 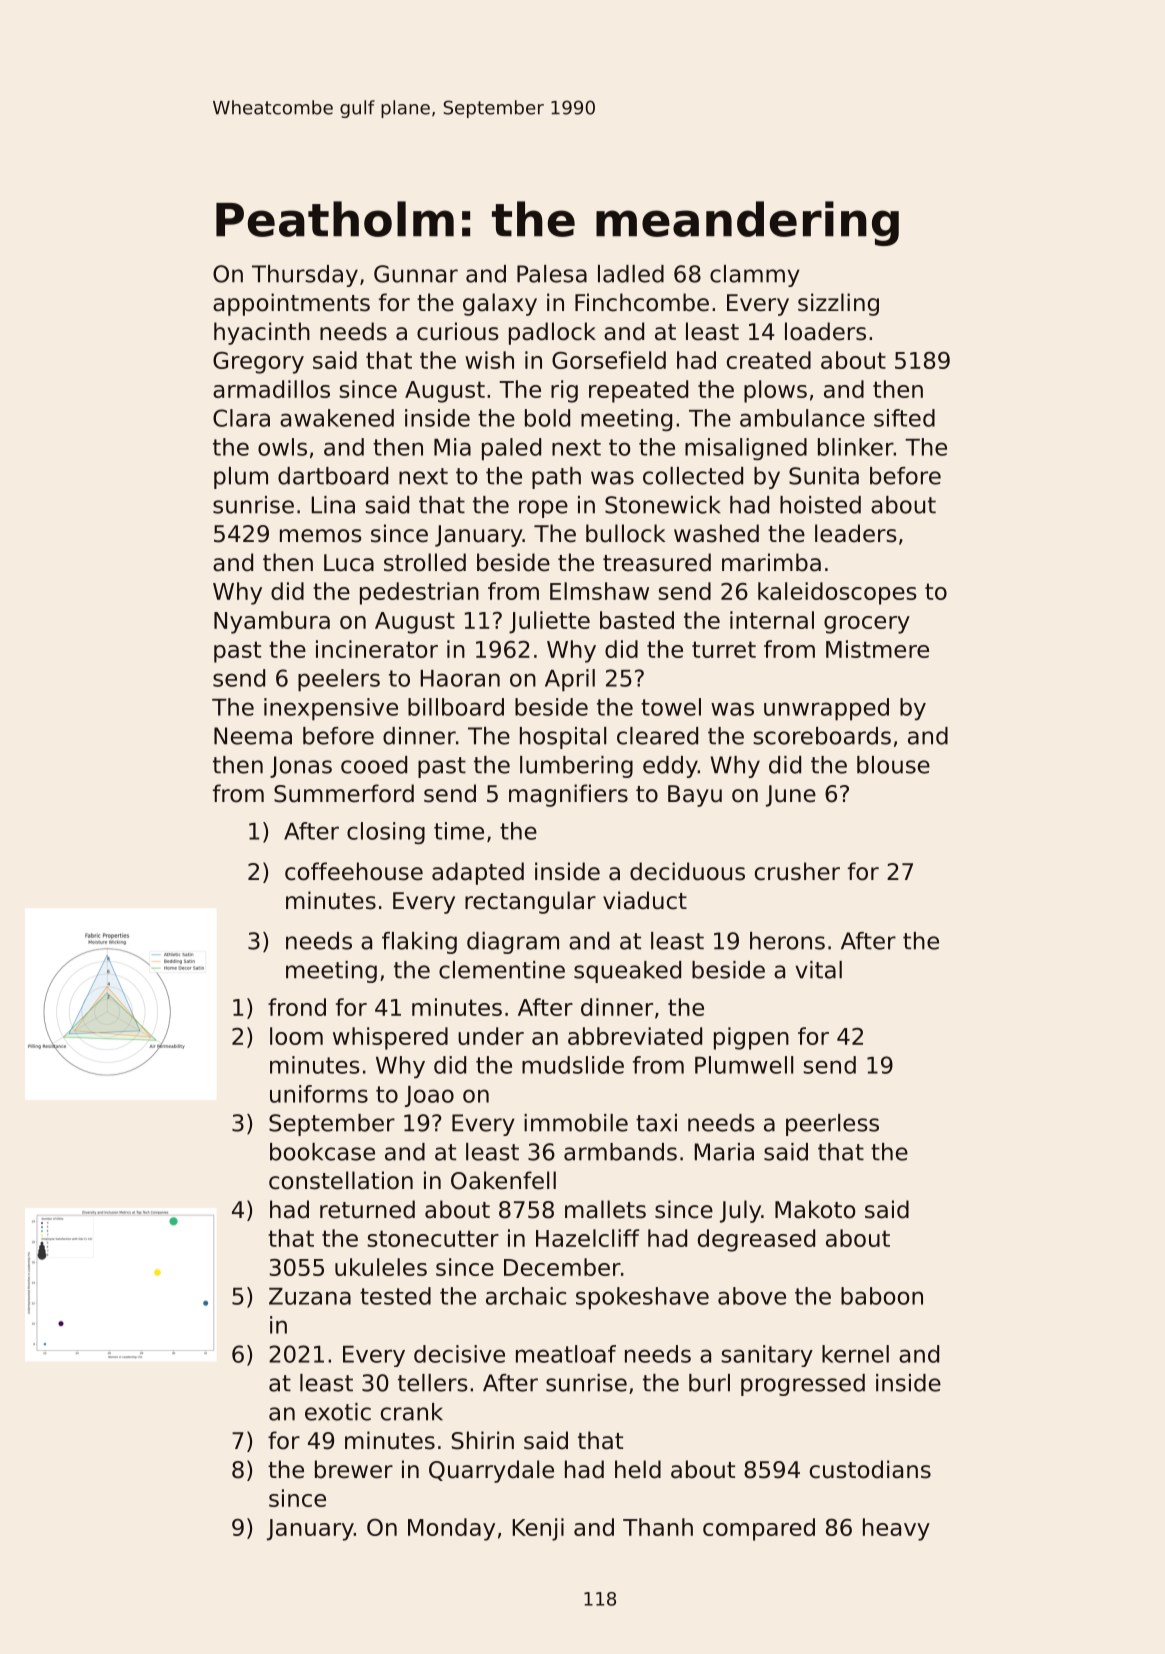 I want to click on vital, so click(x=818, y=970).
